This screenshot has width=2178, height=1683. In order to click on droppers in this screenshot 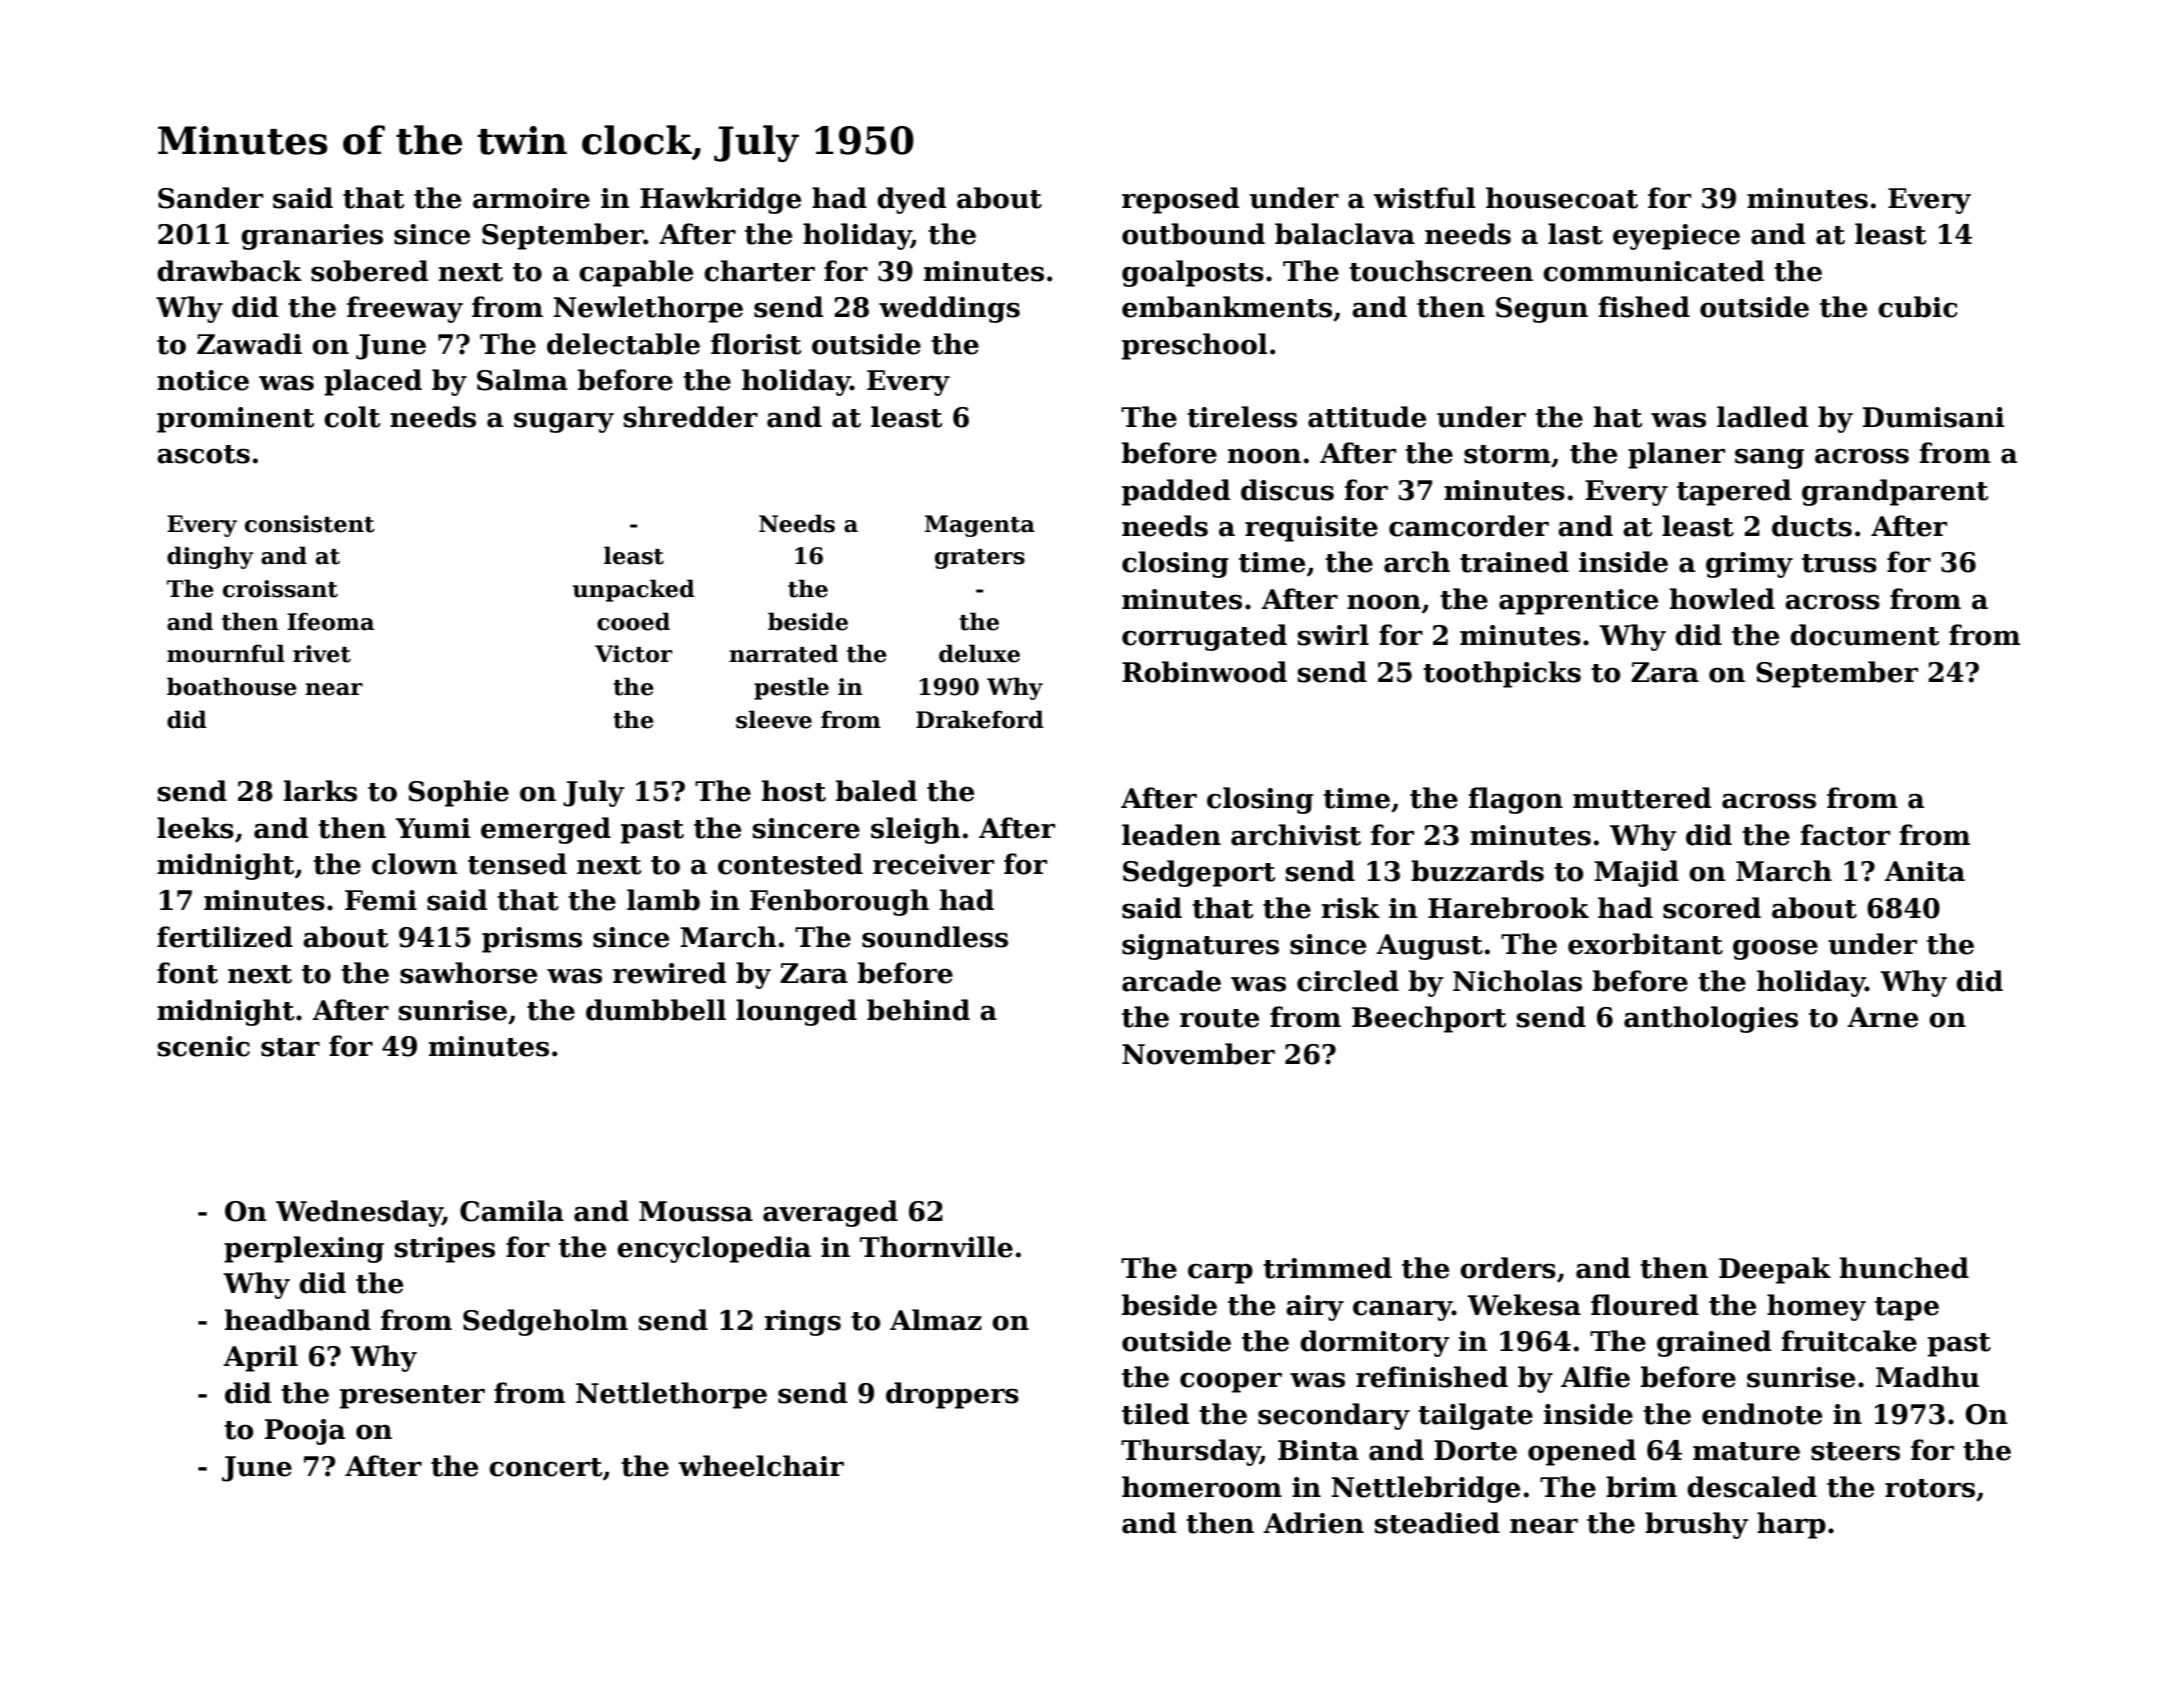, I will do `click(952, 1395)`.
